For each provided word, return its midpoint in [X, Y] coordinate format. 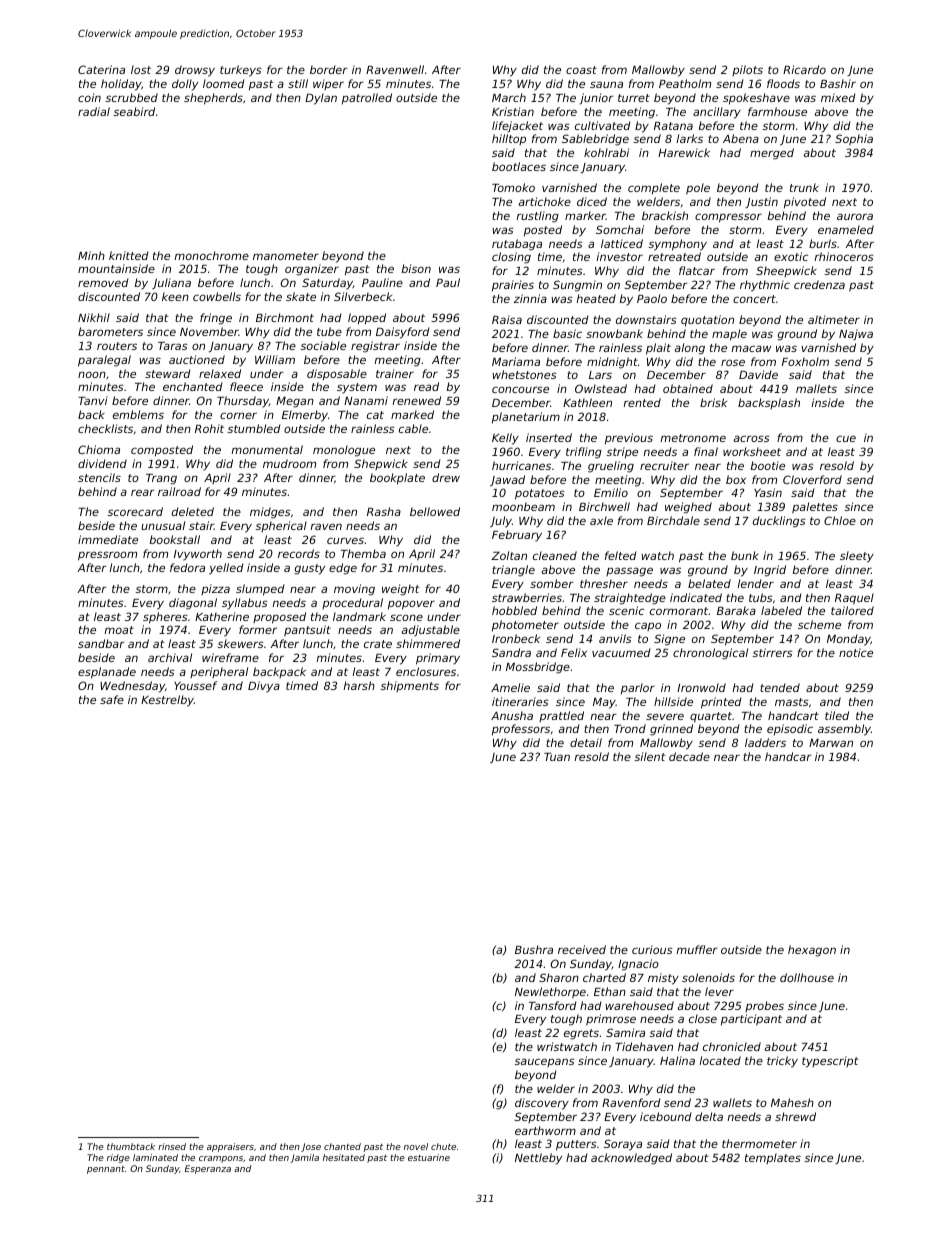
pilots [747, 70]
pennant [106, 1170]
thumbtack [131, 1146]
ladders [765, 742]
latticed [622, 243]
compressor [728, 218]
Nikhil [94, 317]
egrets [581, 1034]
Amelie [510, 687]
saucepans [544, 1062]
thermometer [759, 1143]
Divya [264, 687]
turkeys [241, 71]
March [509, 97]
